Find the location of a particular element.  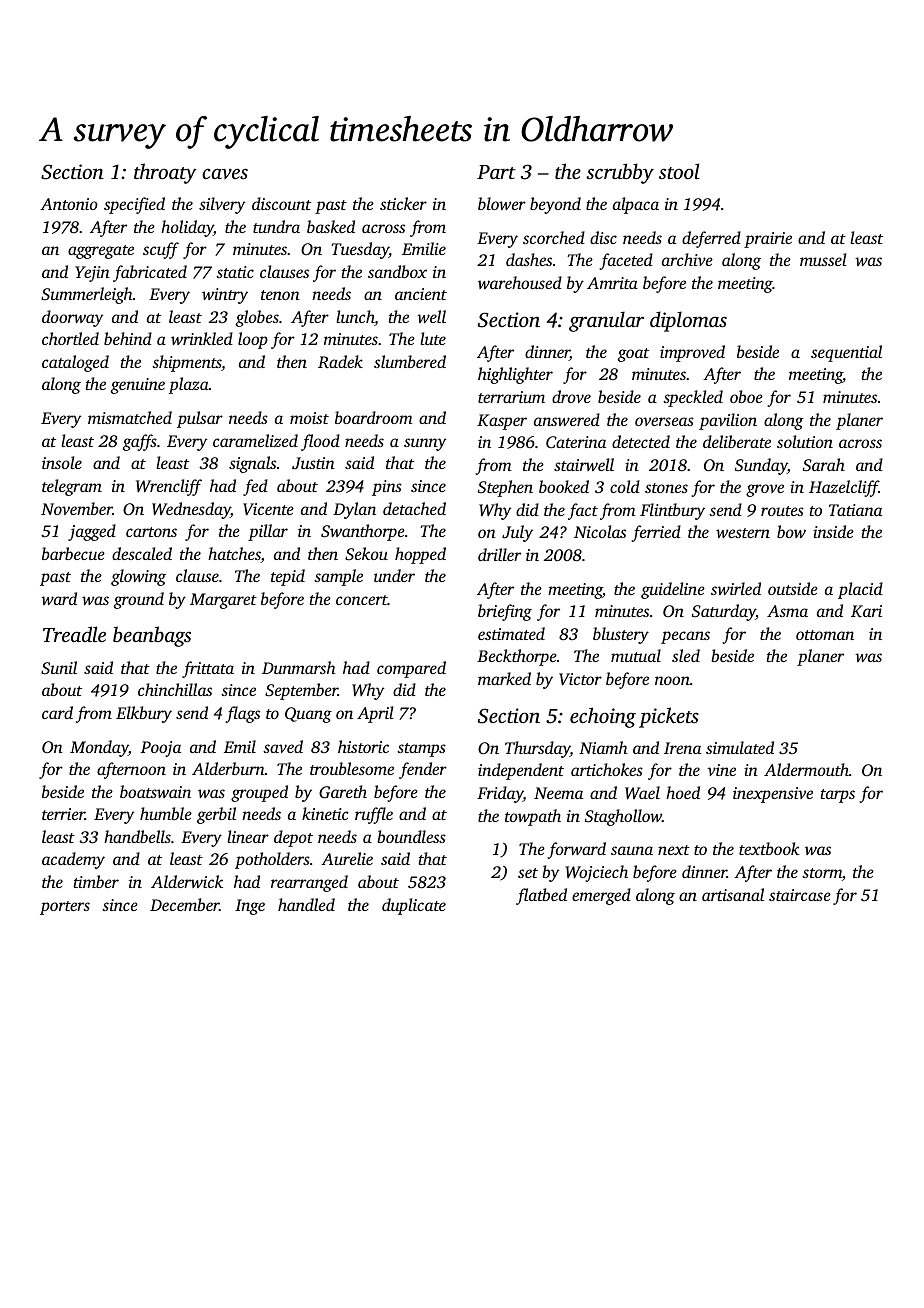

mussel is located at coordinates (823, 259).
